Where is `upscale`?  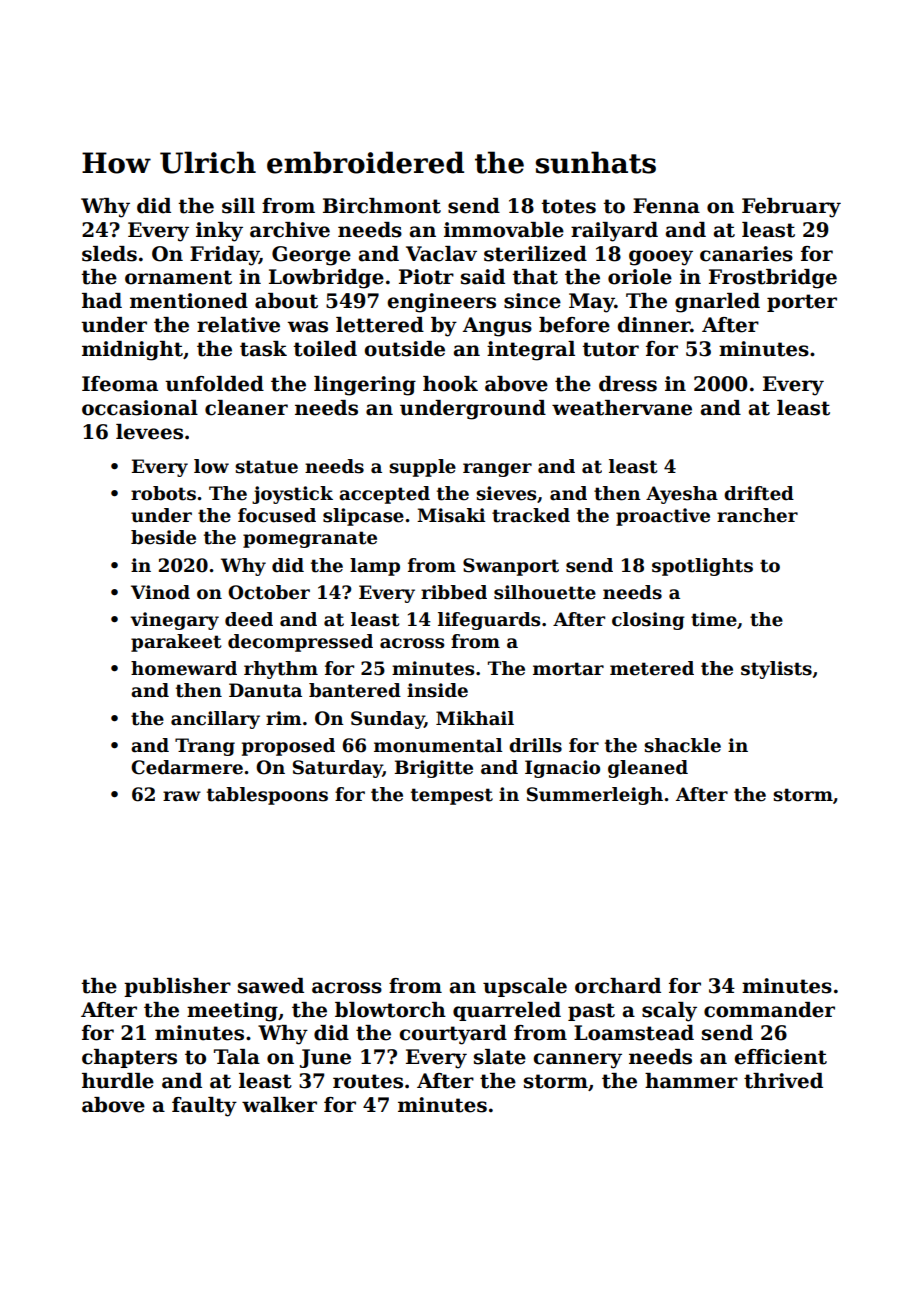 upscale is located at coordinates (525, 987).
